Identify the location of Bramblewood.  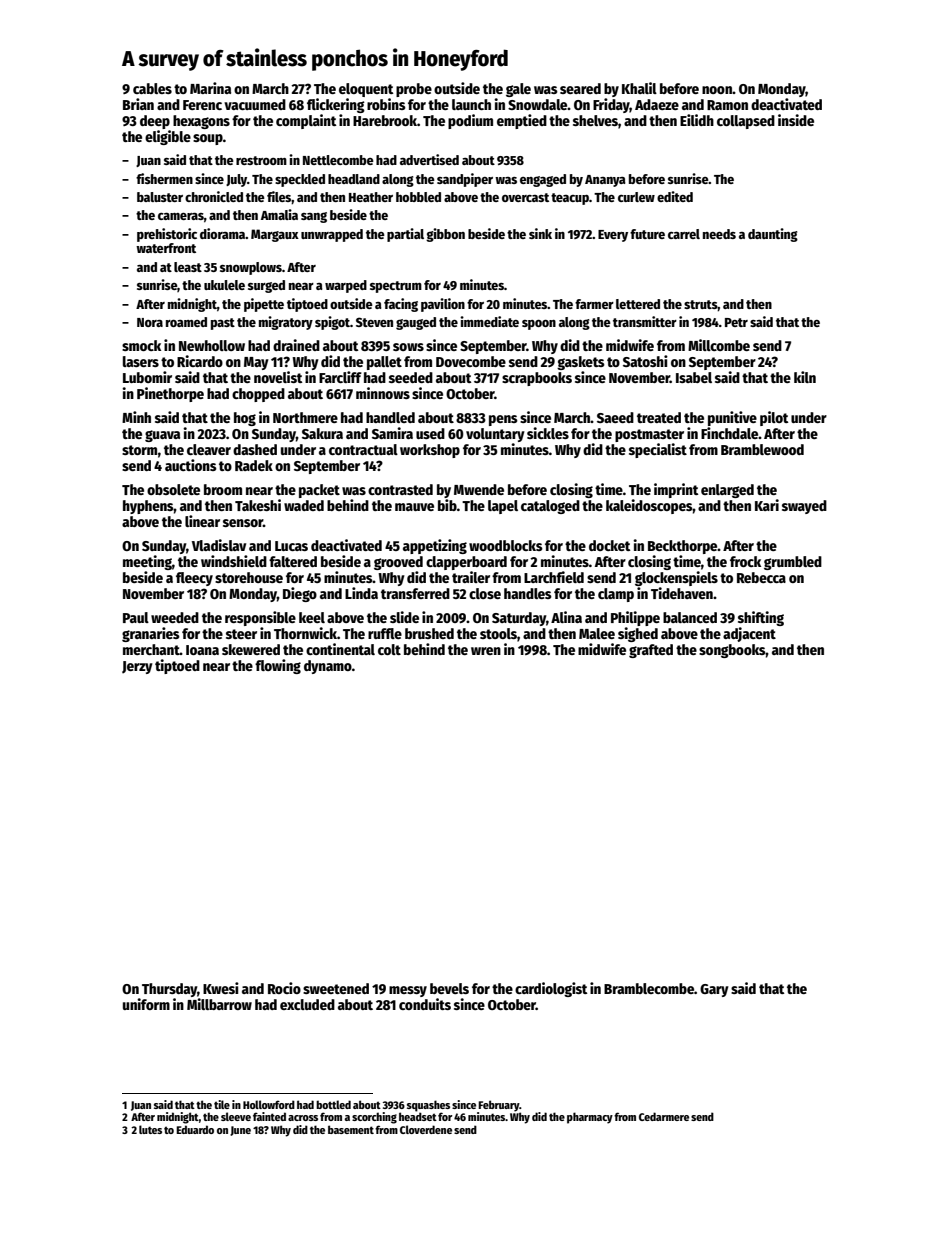
(762, 449).
